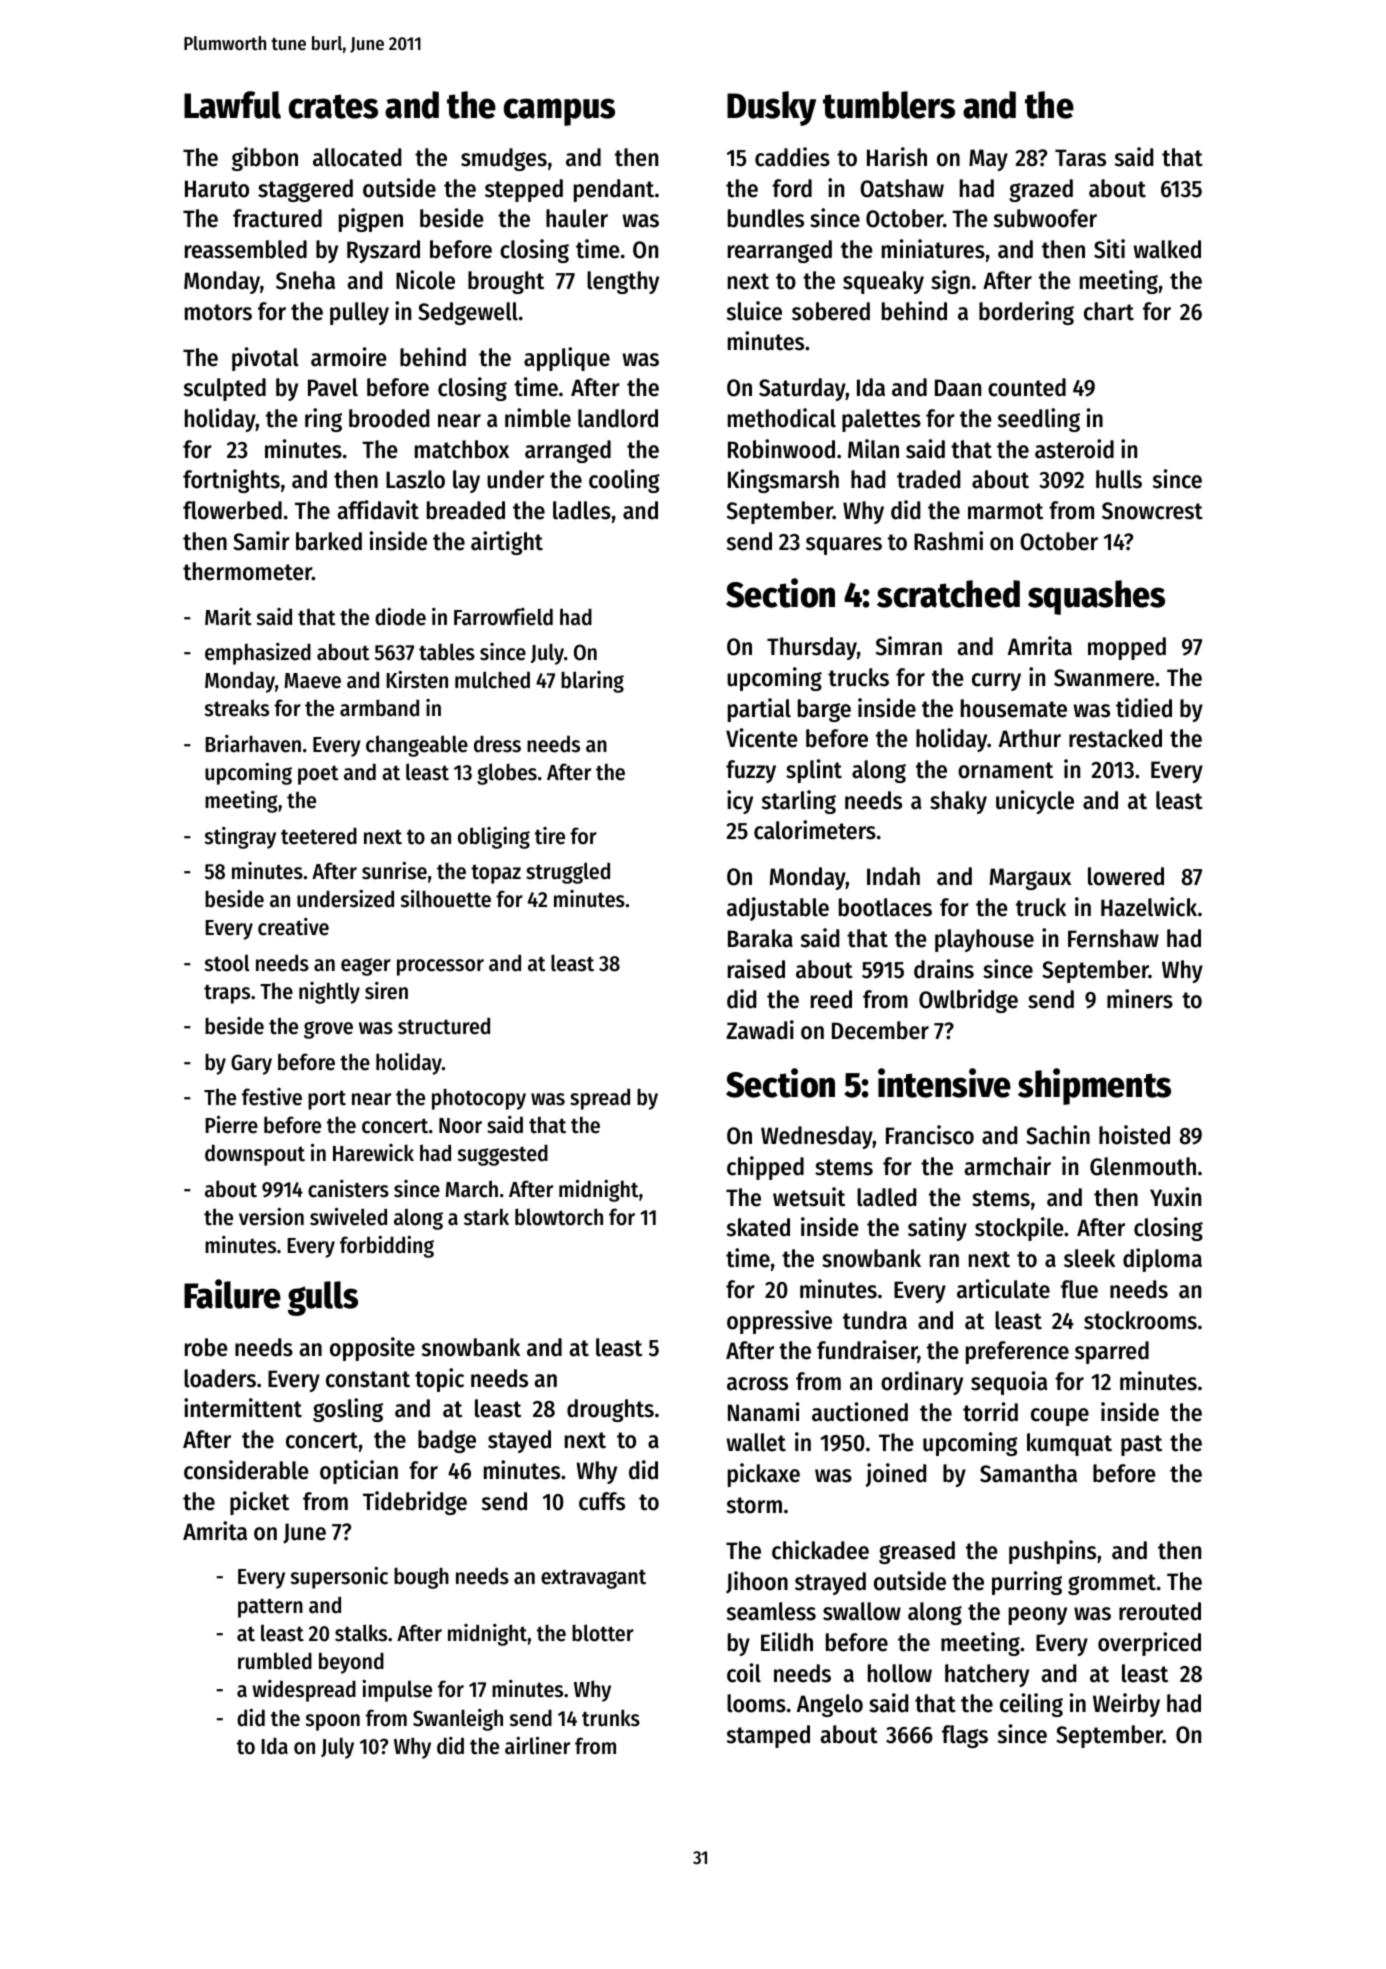  Describe the element at coordinates (328, 1030) in the screenshot. I see `grove` at that location.
